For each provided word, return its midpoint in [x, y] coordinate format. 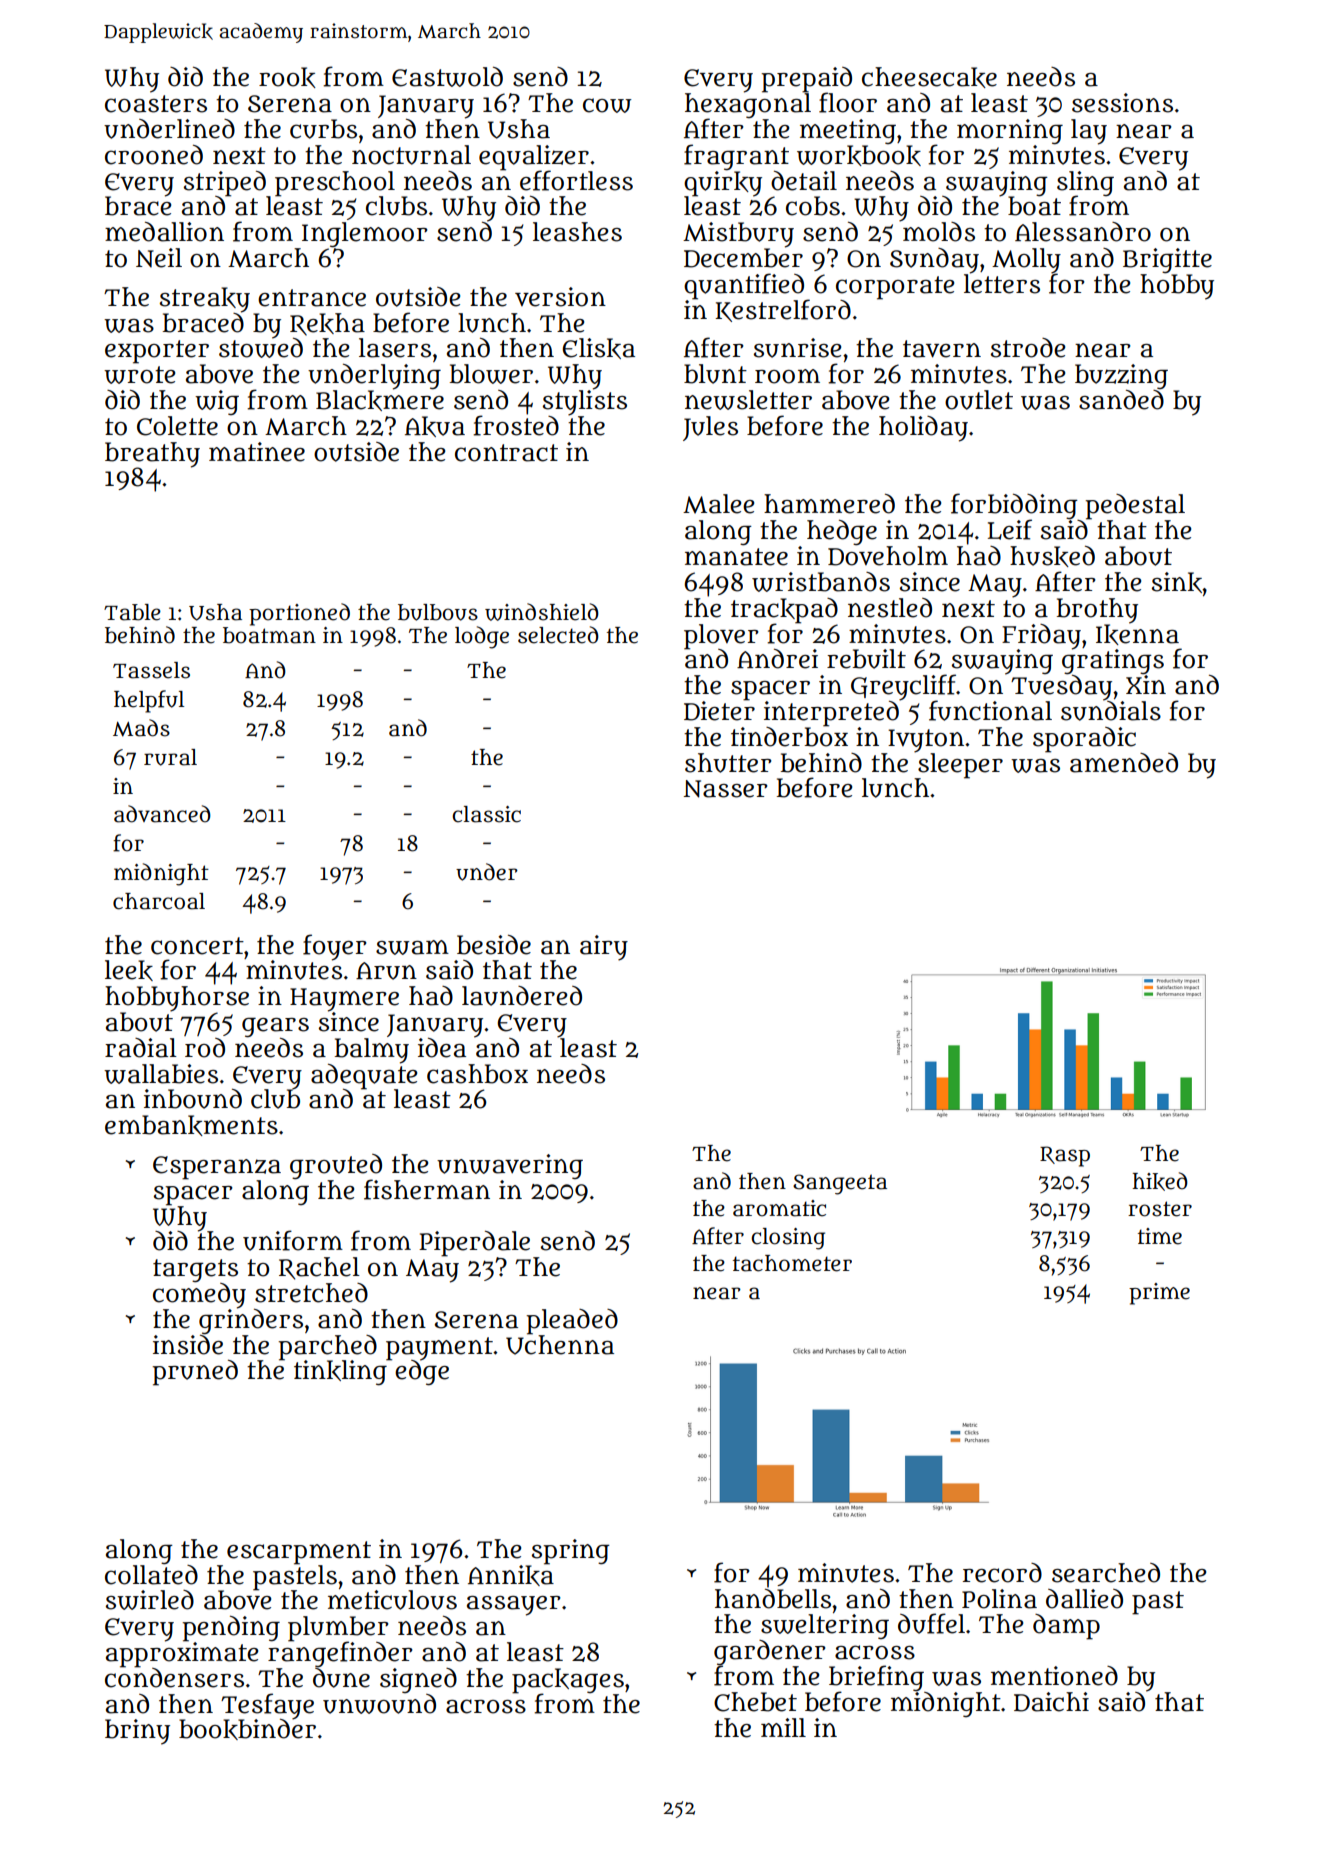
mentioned [1054, 1676]
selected [558, 635]
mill [783, 1727]
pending [231, 1629]
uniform [293, 1240]
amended [1124, 763]
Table [132, 612]
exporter [157, 352]
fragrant [736, 157]
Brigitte [1167, 260]
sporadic [1084, 739]
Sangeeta [840, 1184]
